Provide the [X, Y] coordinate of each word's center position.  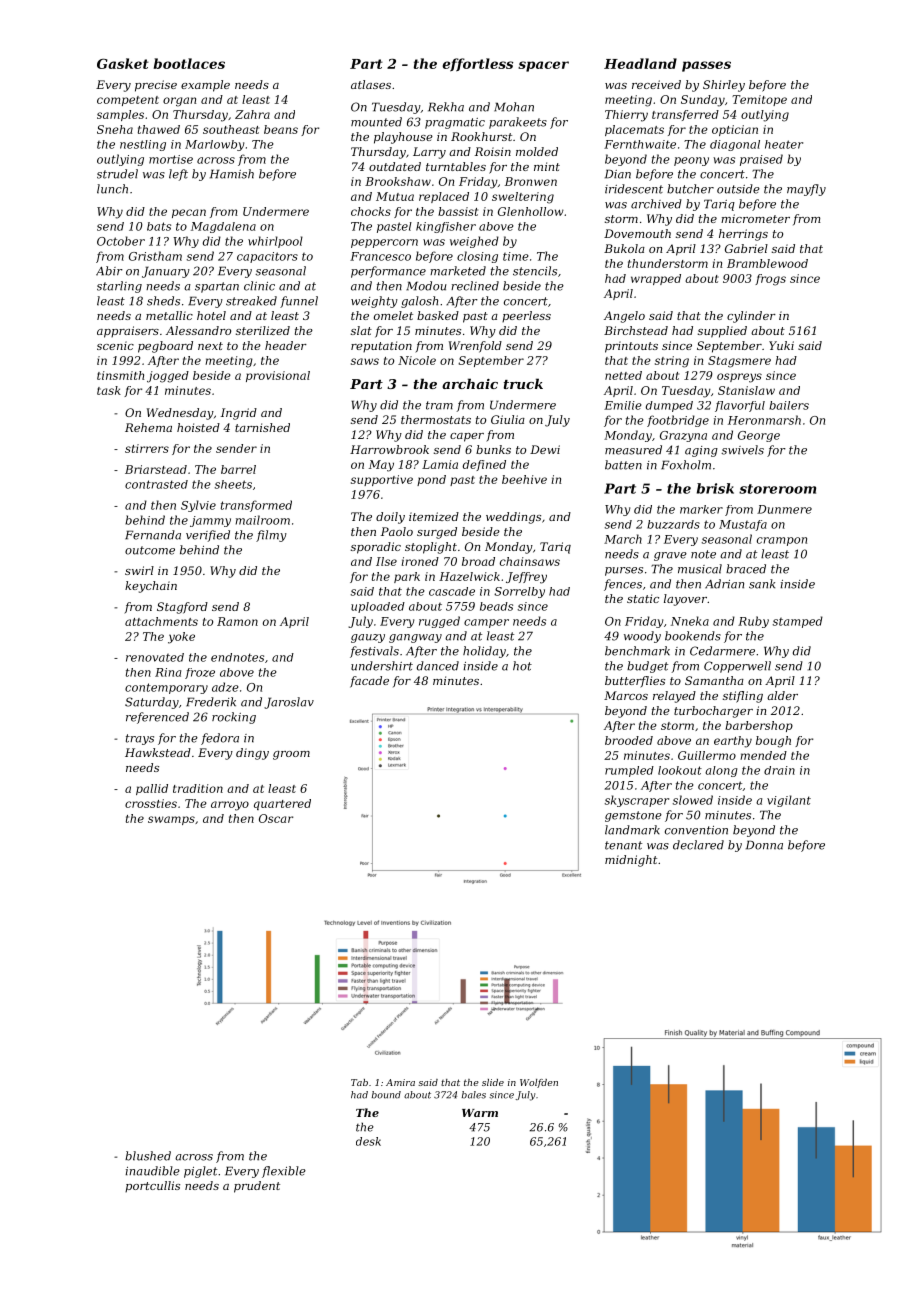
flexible [284, 1172]
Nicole [417, 360]
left [178, 175]
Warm [480, 1113]
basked [438, 315]
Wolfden [539, 1083]
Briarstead [156, 469]
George [759, 436]
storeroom [777, 489]
